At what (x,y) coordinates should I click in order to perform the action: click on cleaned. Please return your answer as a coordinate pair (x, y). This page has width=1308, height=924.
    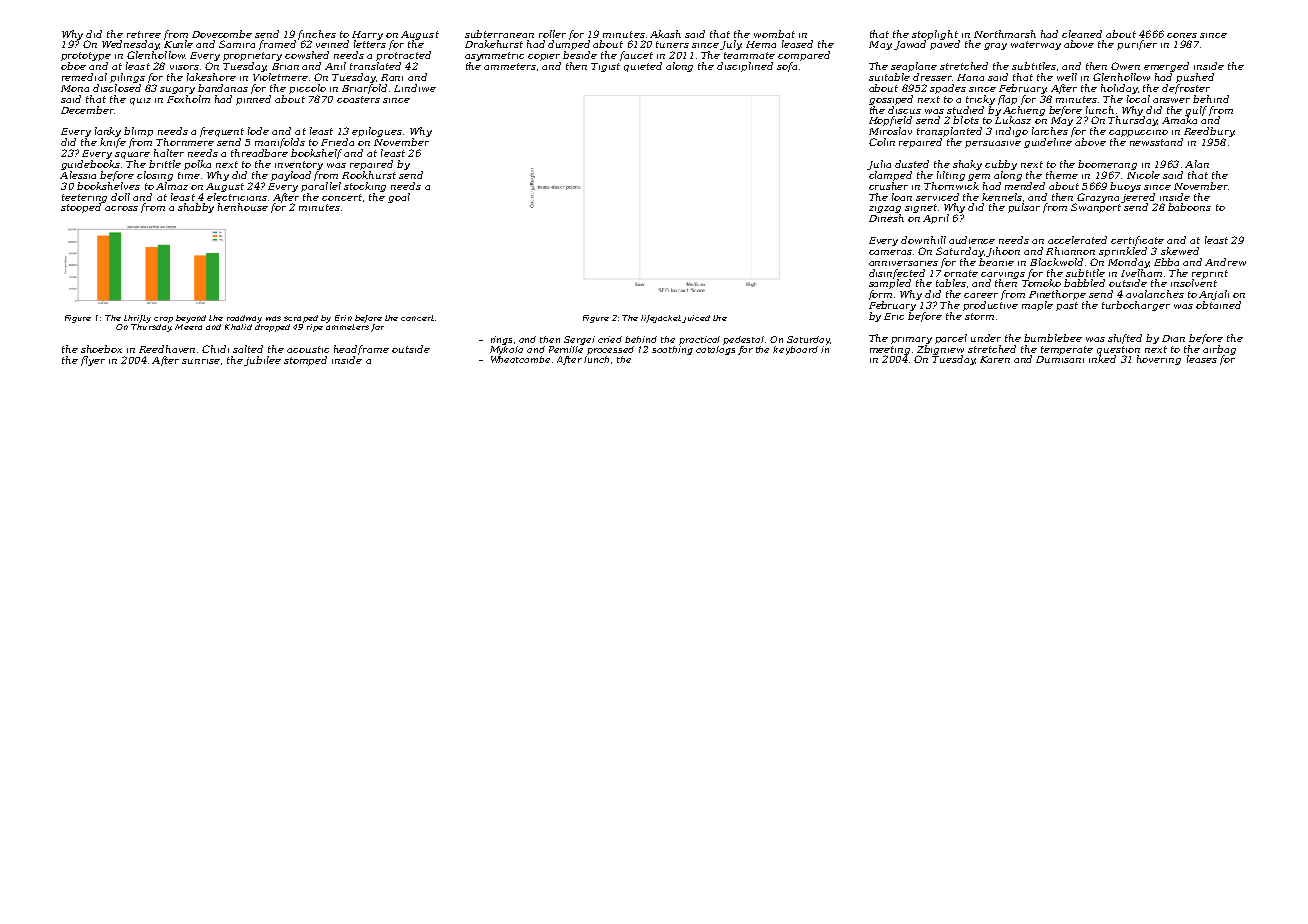
    Looking at the image, I should click on (1082, 34).
